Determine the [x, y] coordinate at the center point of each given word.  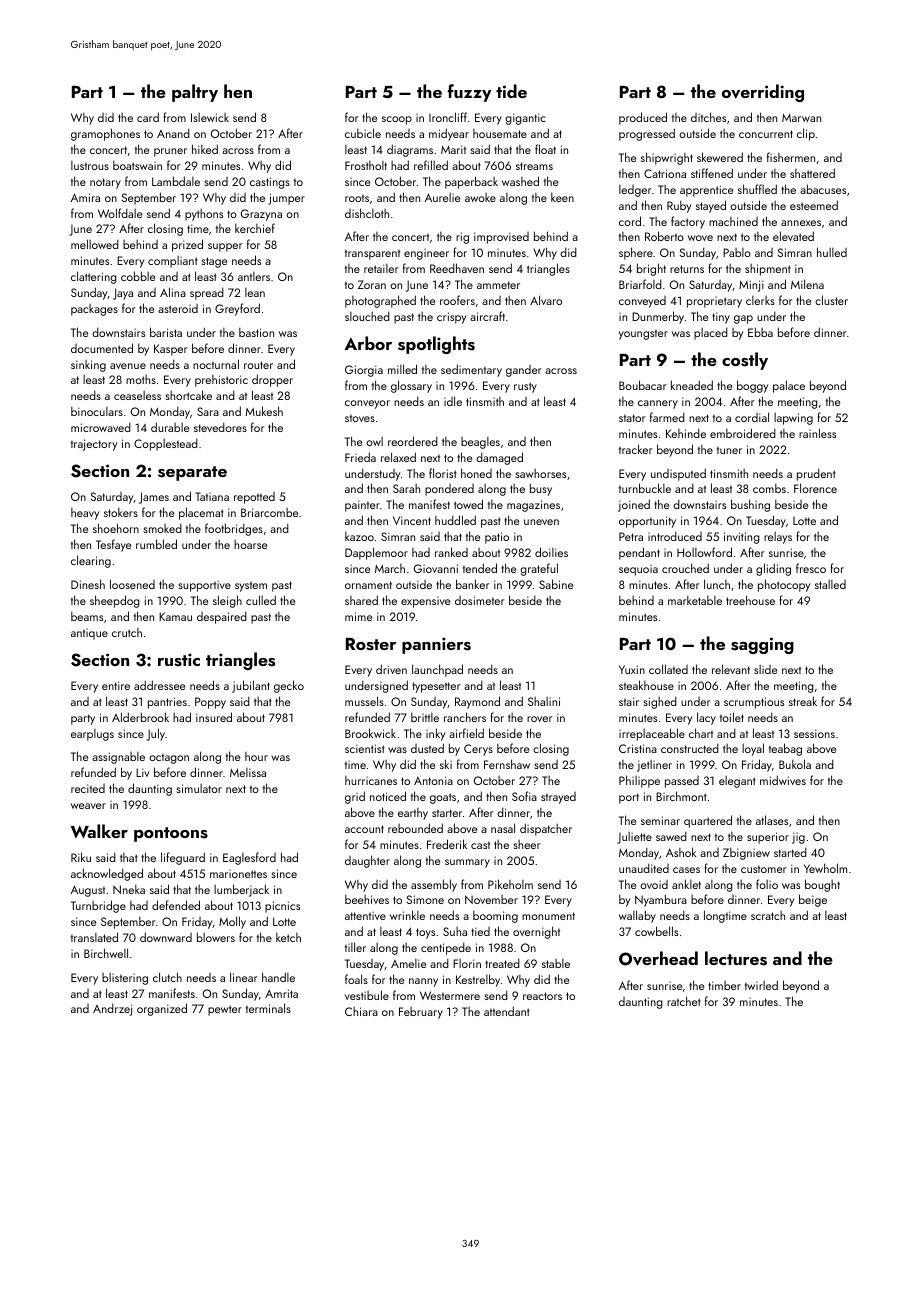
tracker [635, 449]
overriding [763, 93]
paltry [195, 93]
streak [803, 701]
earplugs [92, 735]
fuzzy [469, 93]
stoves [360, 418]
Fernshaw [507, 764]
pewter [225, 1010]
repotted [254, 498]
